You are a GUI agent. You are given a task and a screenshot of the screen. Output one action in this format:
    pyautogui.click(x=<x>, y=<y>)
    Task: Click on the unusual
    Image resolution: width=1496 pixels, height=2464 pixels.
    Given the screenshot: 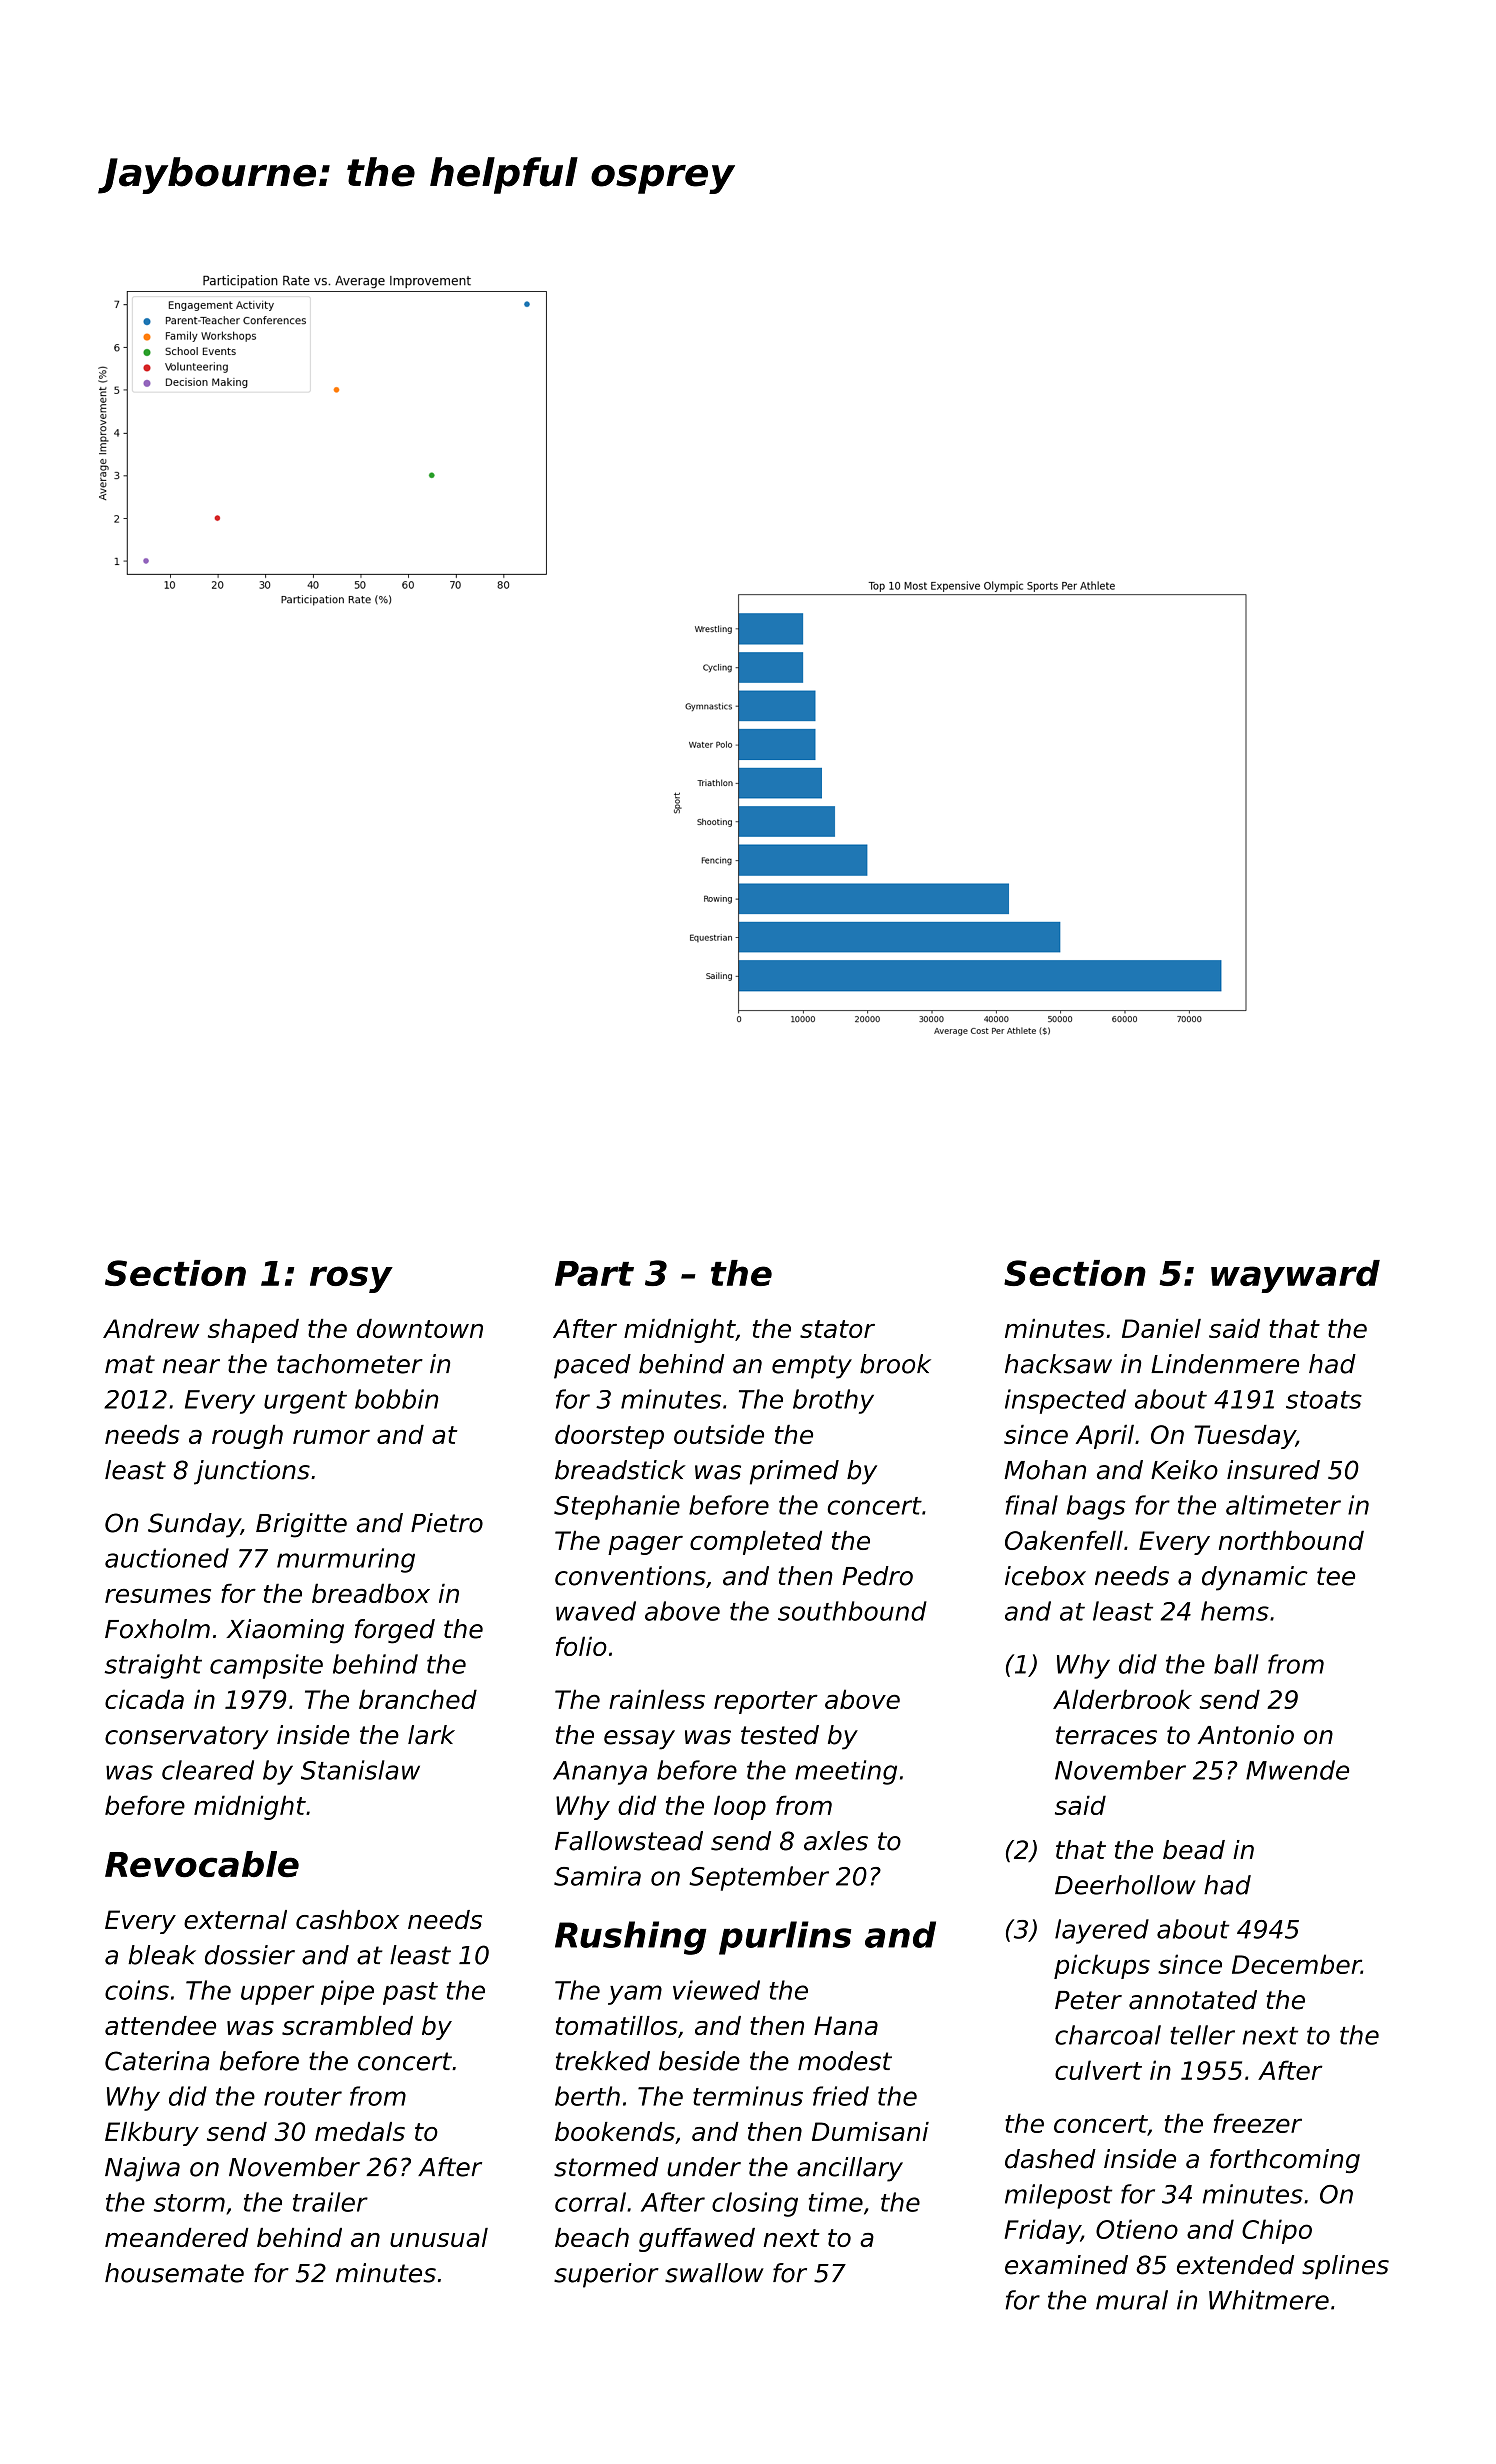 What is the action you would take?
    pyautogui.click(x=439, y=2237)
